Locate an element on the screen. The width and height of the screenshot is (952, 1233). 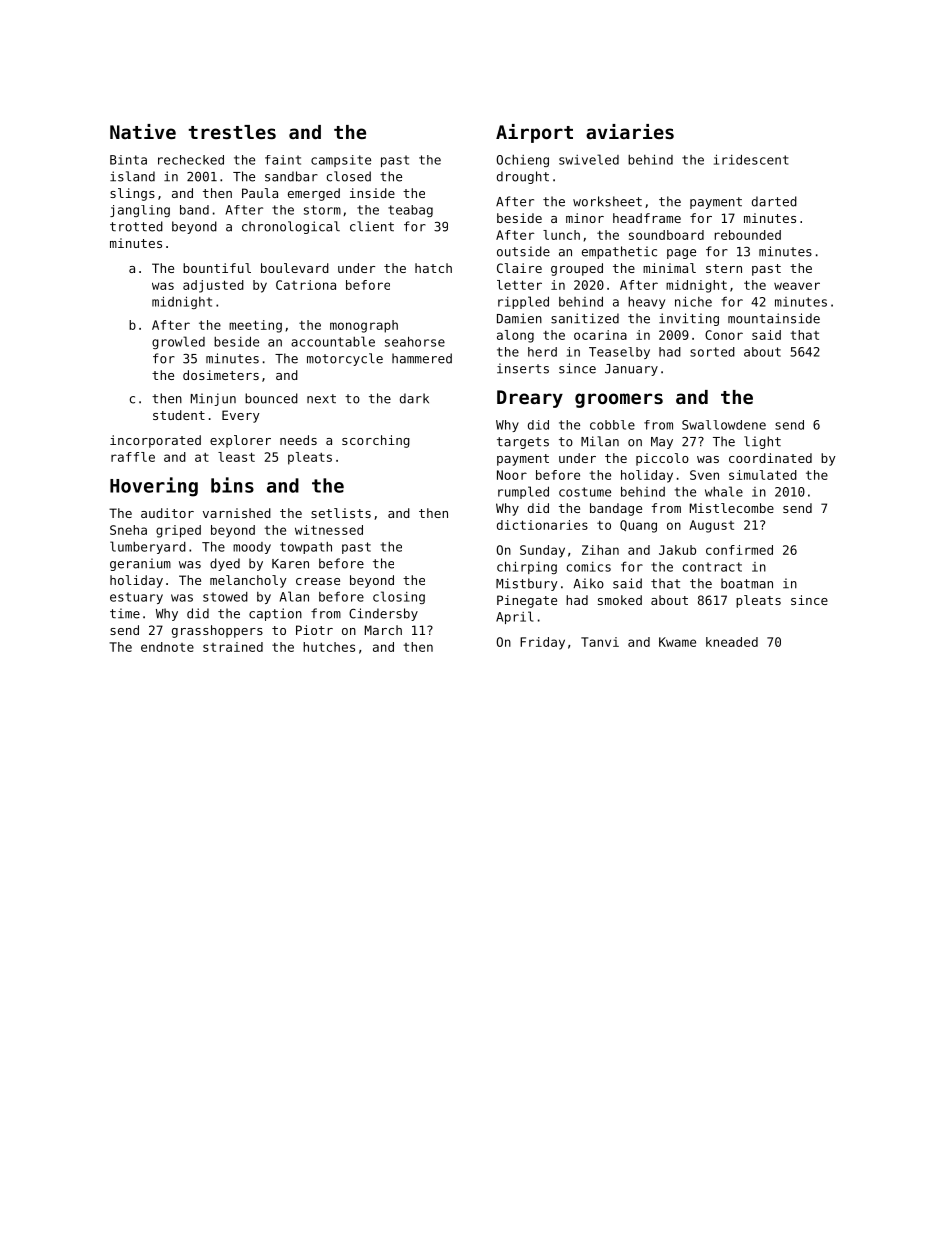
light is located at coordinates (762, 442).
